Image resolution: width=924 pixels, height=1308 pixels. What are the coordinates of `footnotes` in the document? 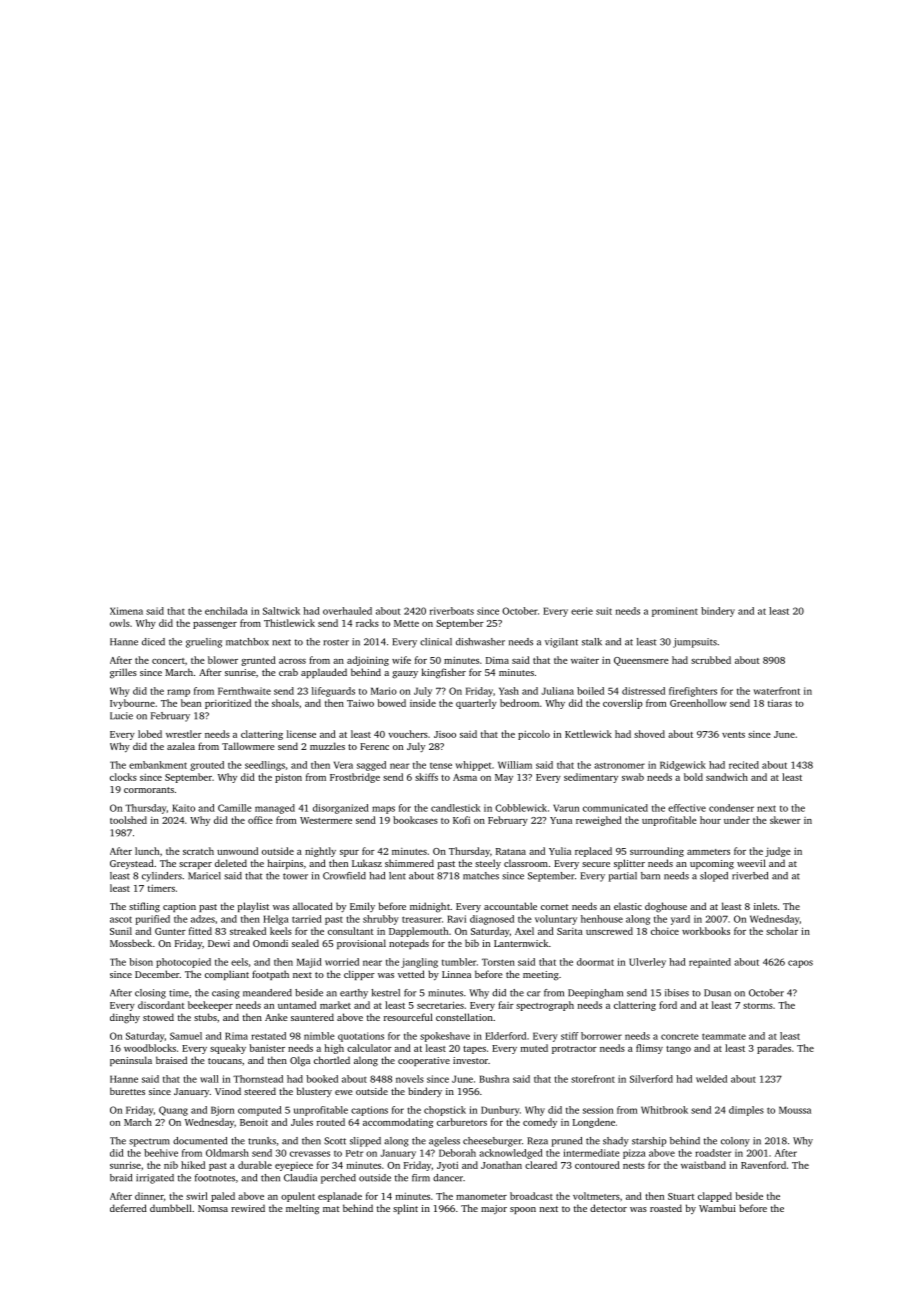 It's located at (215, 1178).
